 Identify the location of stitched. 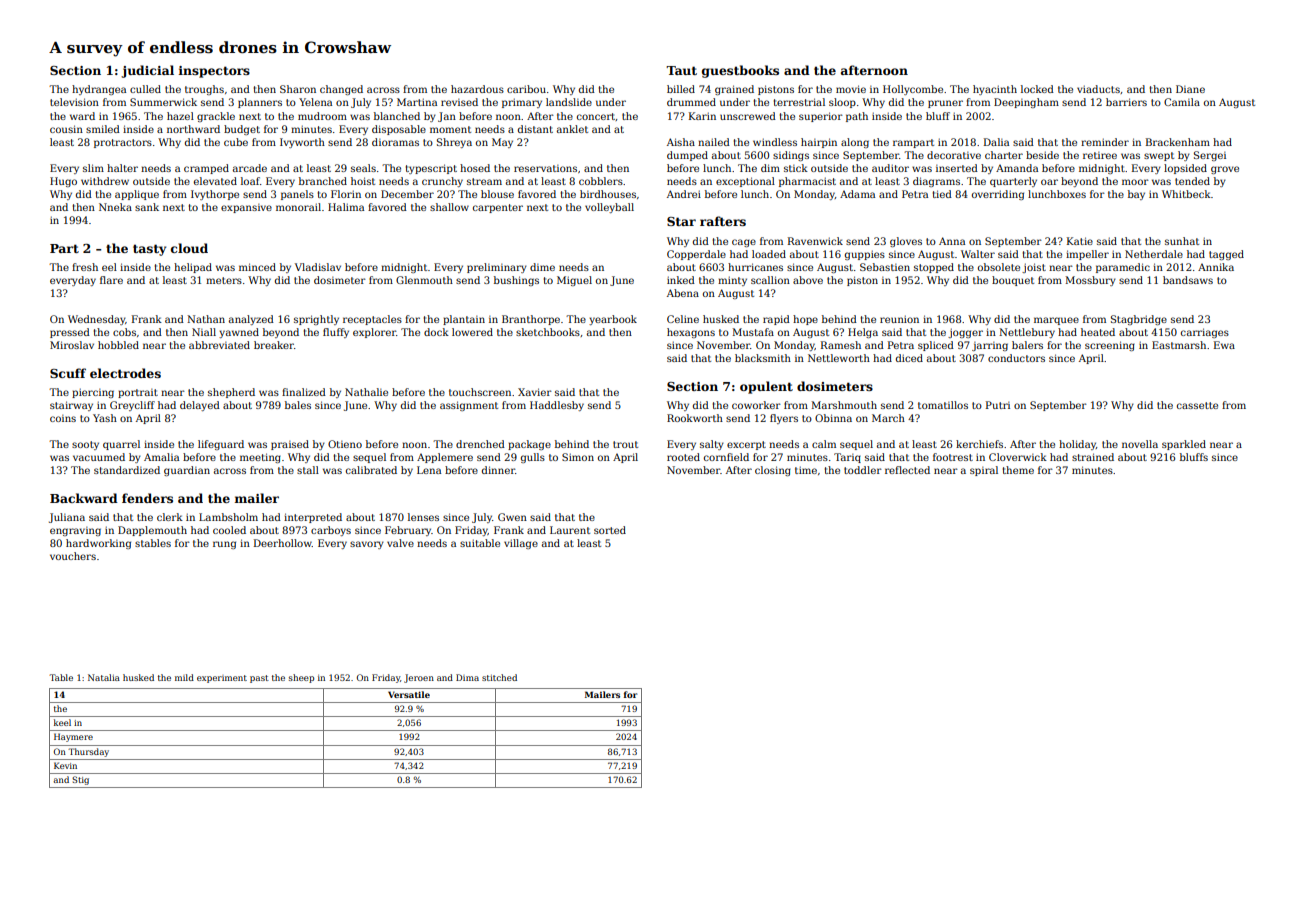
(499, 677).
